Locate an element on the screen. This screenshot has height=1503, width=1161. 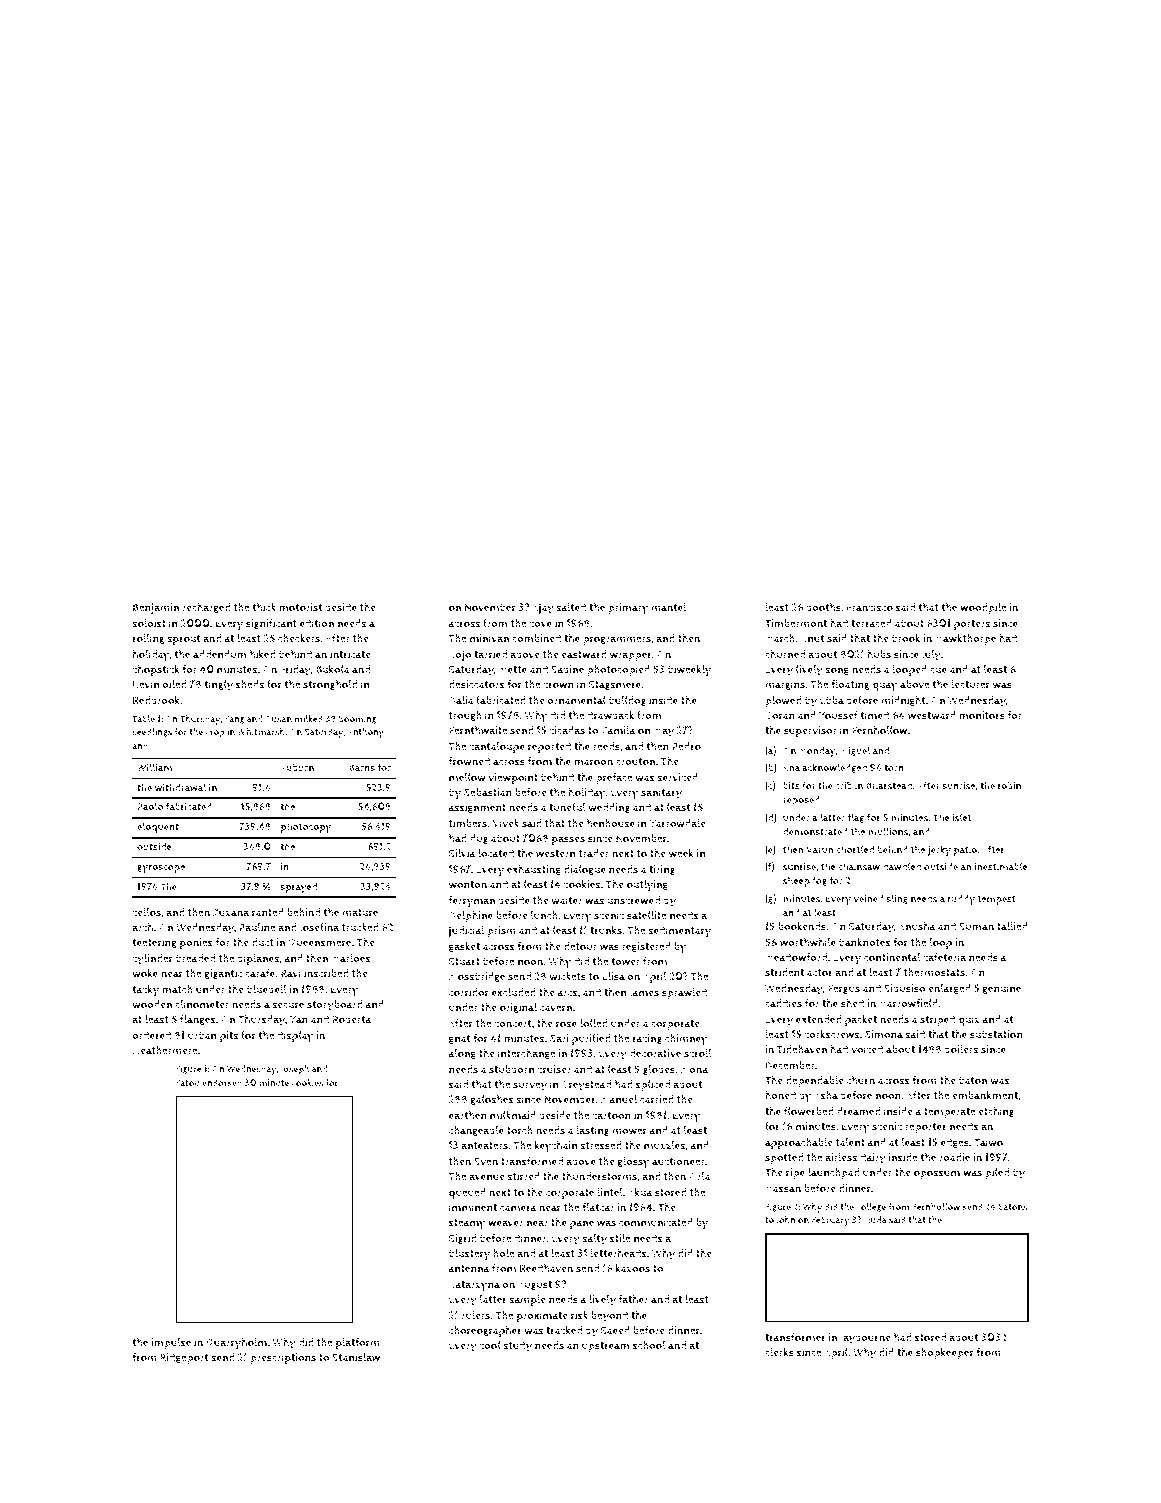
bookends is located at coordinates (802, 926).
